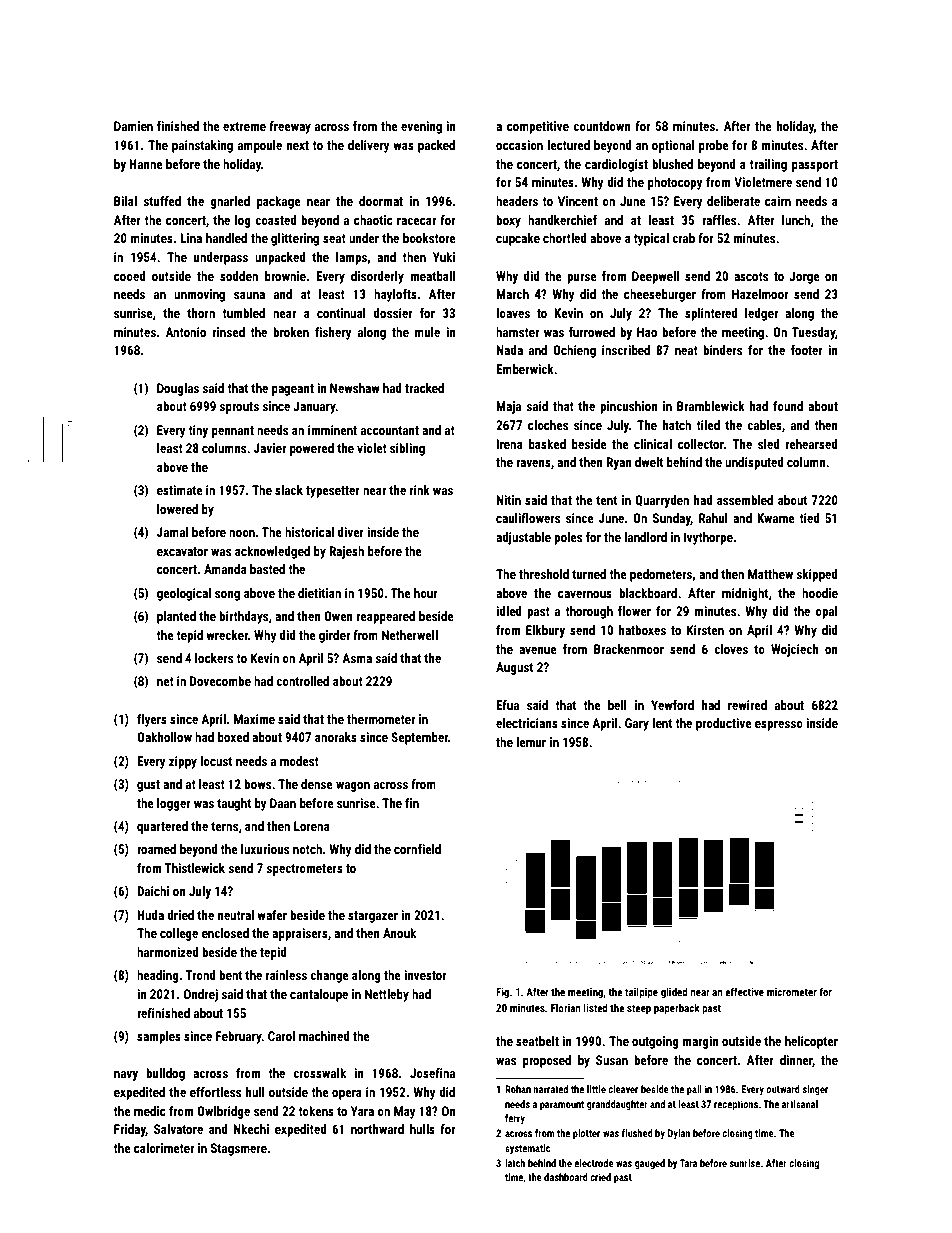 This image has width=952, height=1233. Describe the element at coordinates (254, 719) in the image. I see `Maxime` at that location.
